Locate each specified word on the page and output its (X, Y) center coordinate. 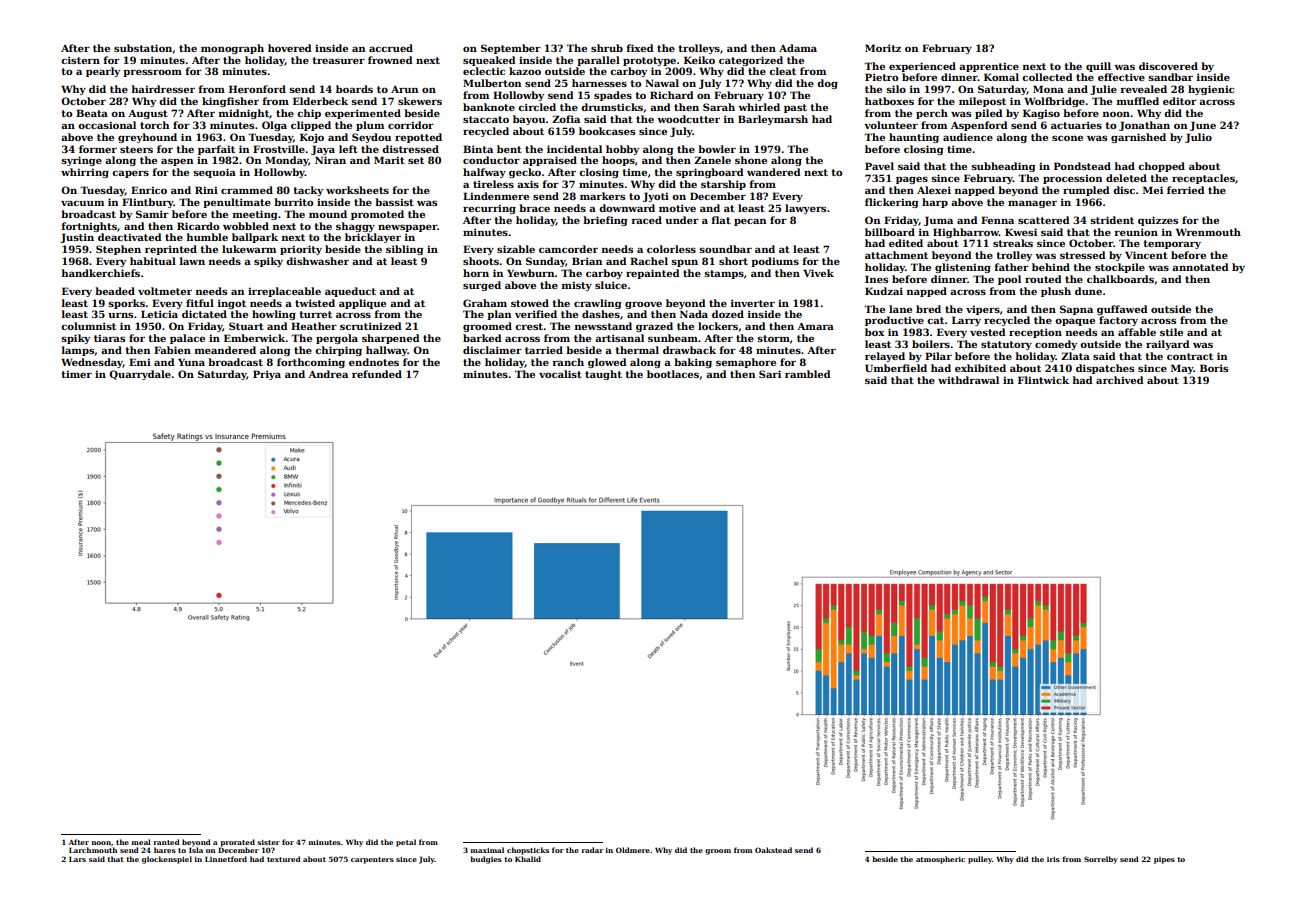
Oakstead (773, 850)
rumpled (1086, 191)
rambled (808, 374)
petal (406, 843)
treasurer (338, 60)
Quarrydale (140, 375)
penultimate (237, 203)
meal (141, 842)
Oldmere (633, 850)
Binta (478, 149)
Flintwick (1043, 380)
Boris (1214, 368)
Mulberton (492, 83)
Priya (267, 375)
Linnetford (226, 859)
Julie (1103, 90)
